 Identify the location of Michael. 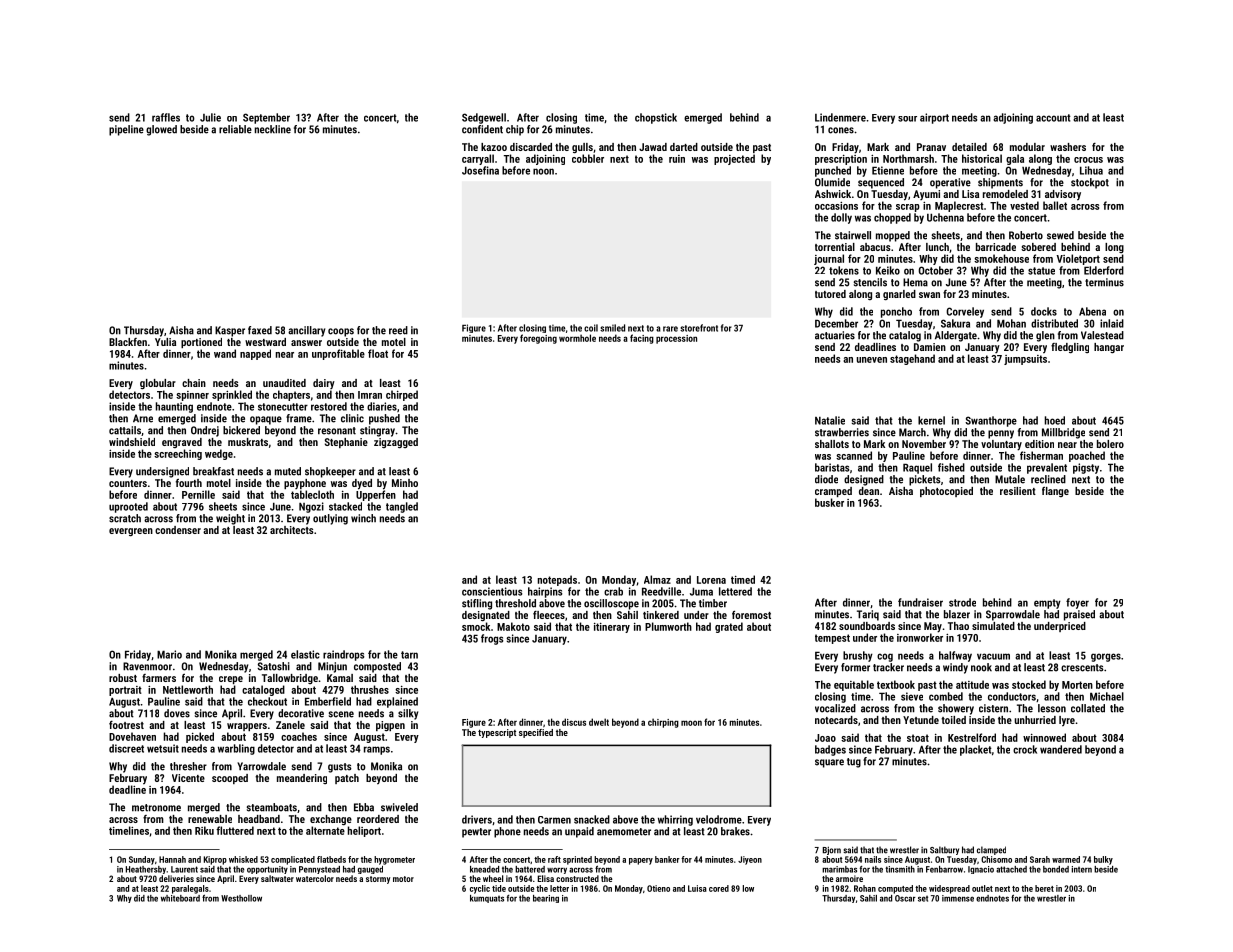
(1107, 696).
